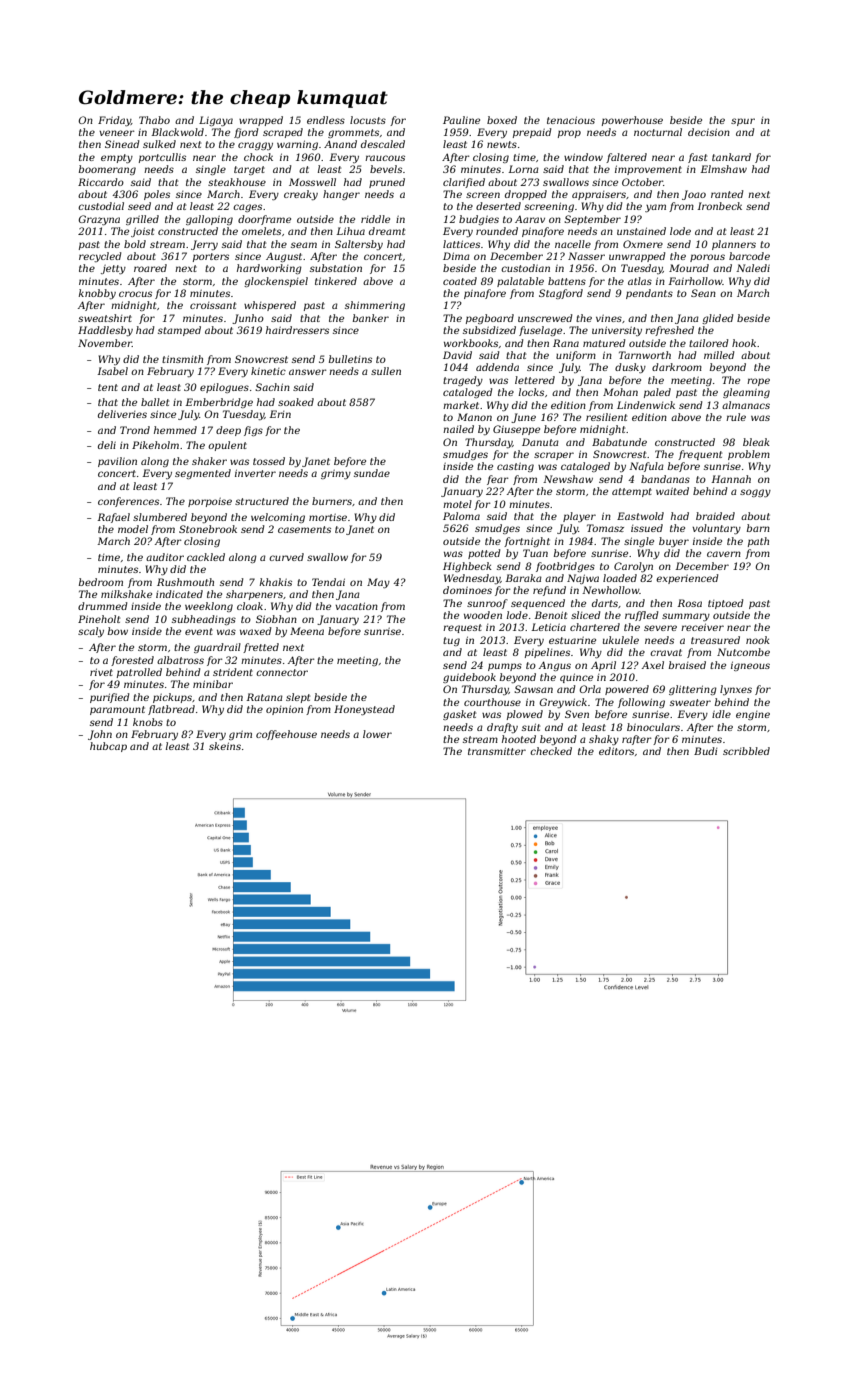 Image resolution: width=849 pixels, height=1400 pixels. I want to click on Sawsan, so click(533, 689).
